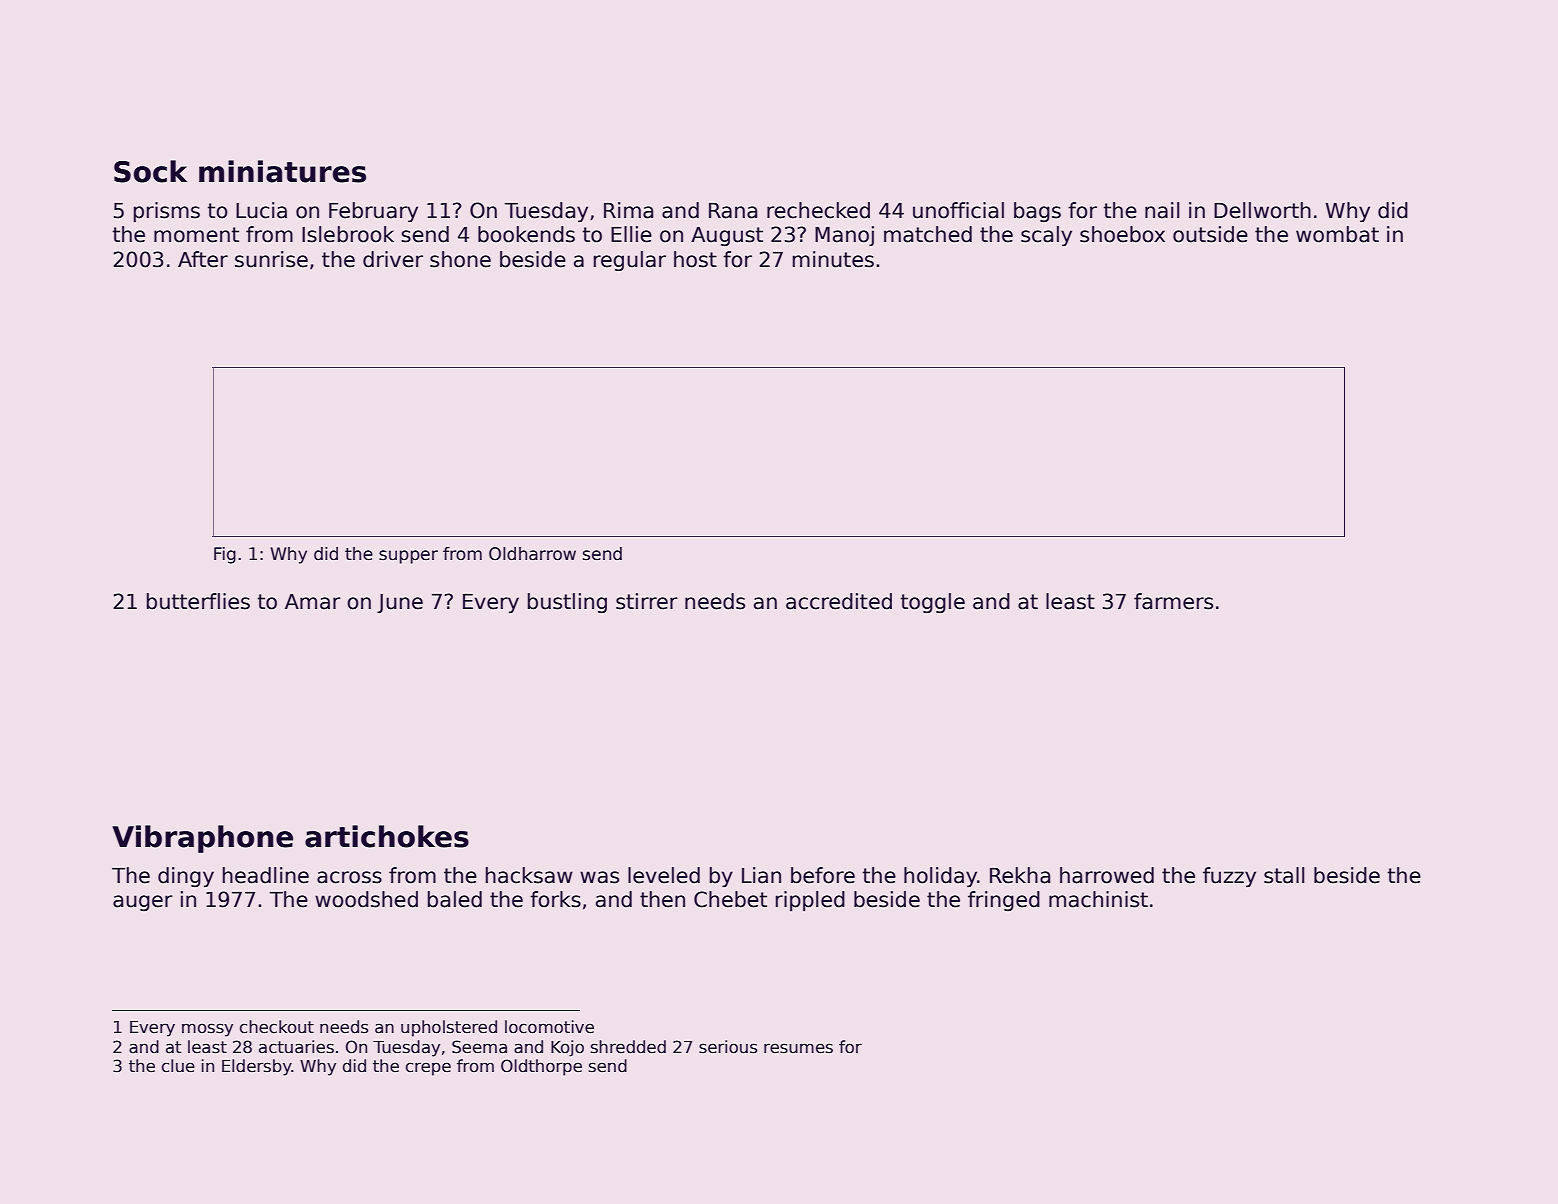  Describe the element at coordinates (630, 261) in the image. I see `regular` at that location.
